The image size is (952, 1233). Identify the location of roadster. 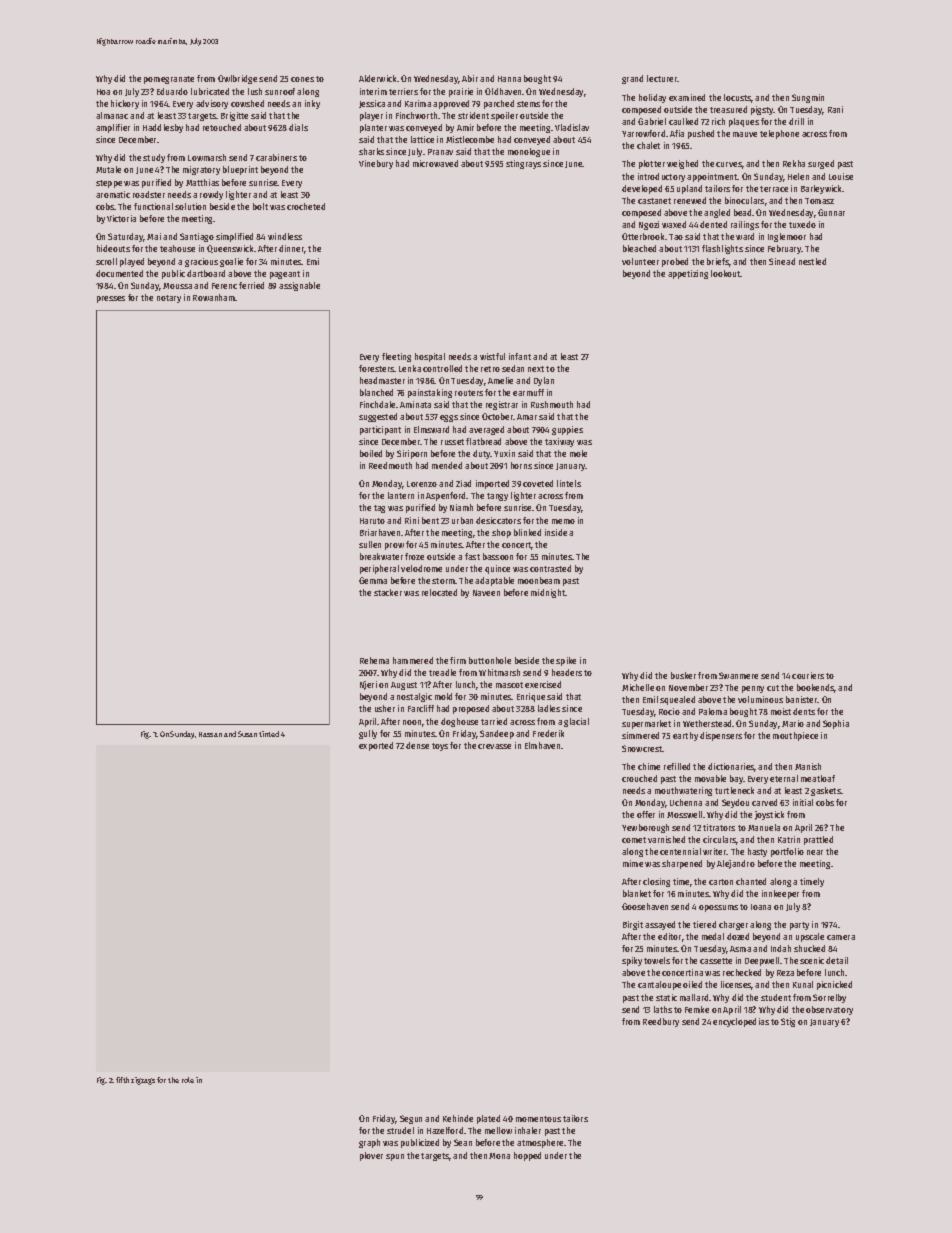
(149, 194).
